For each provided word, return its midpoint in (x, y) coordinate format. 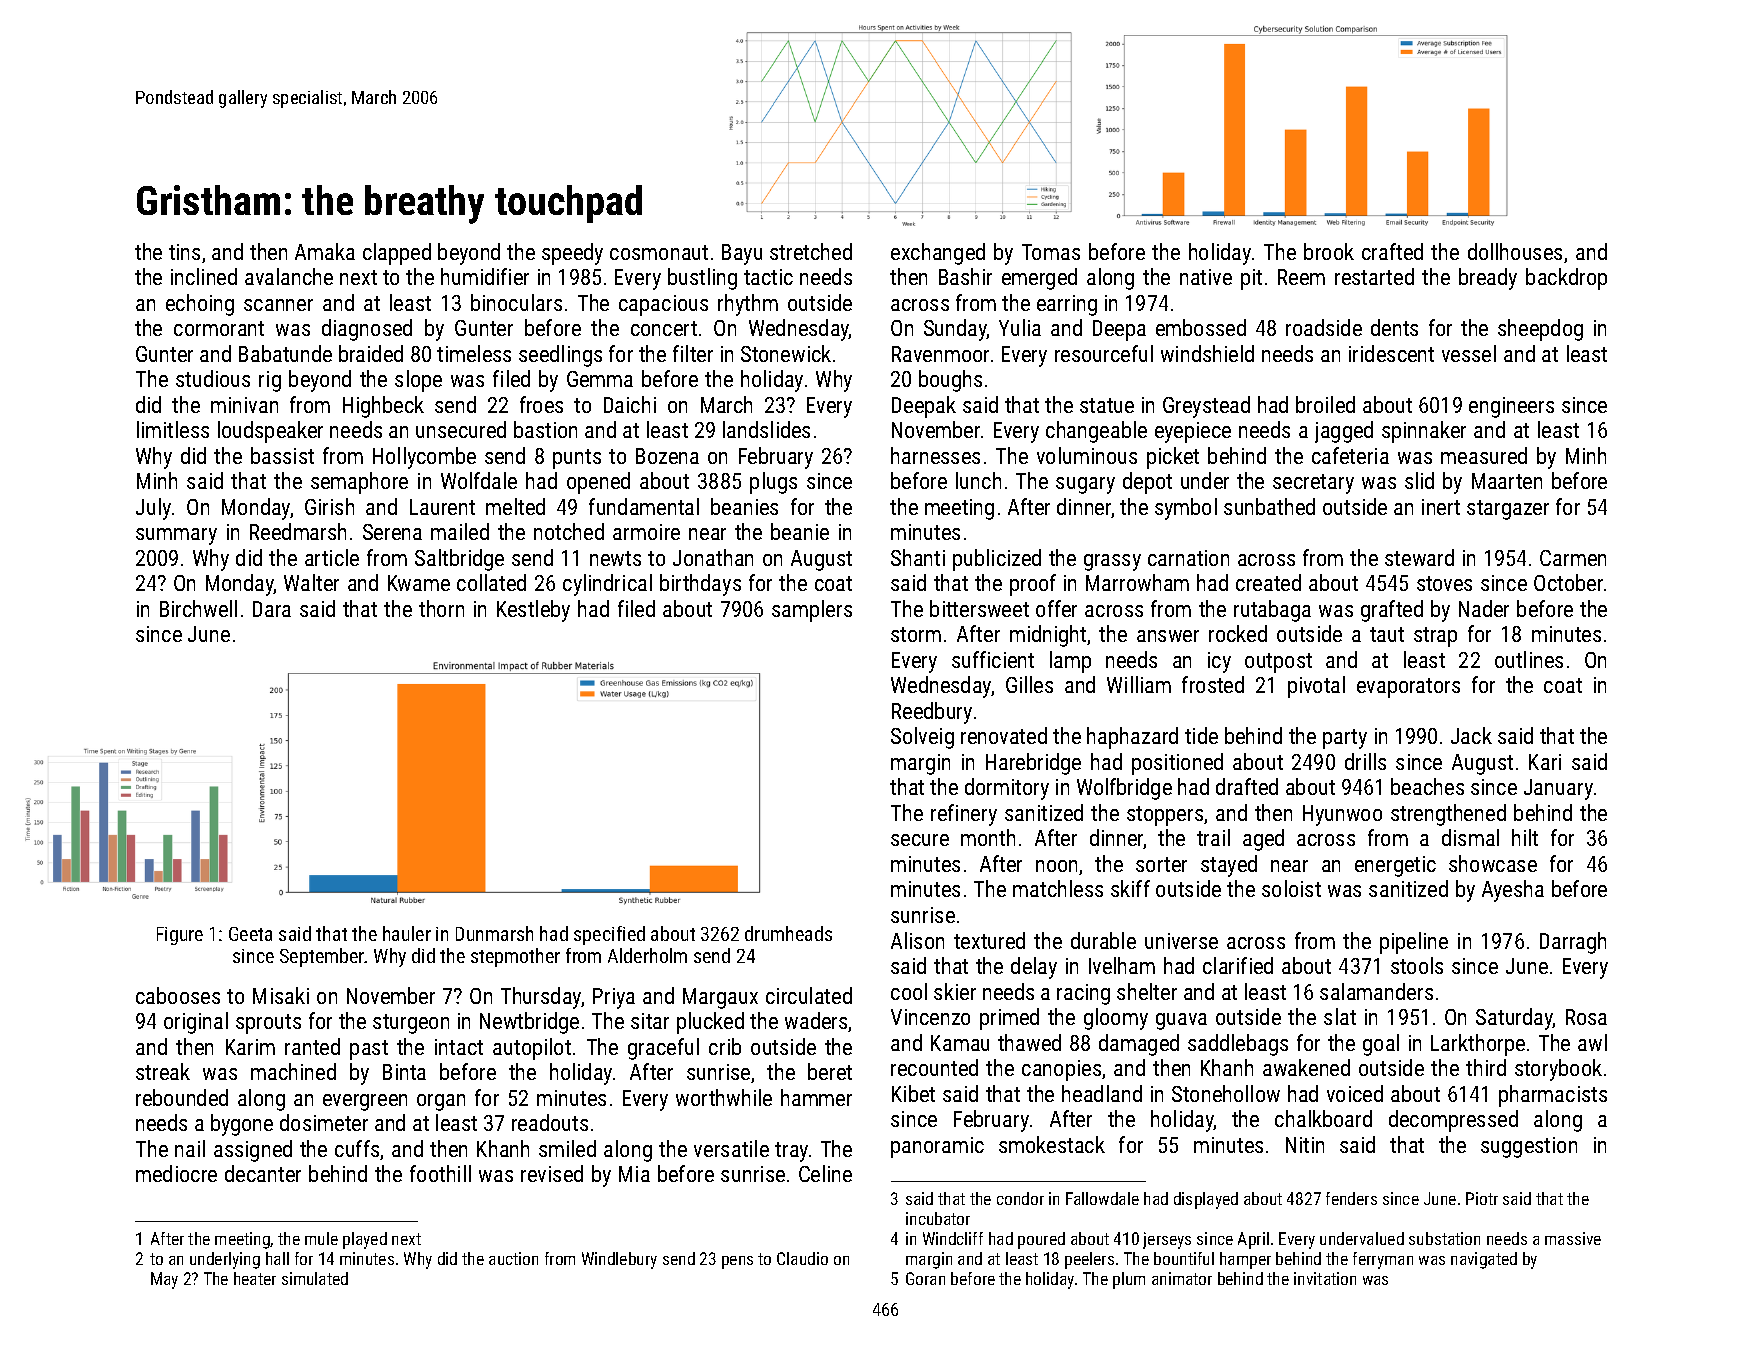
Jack (1471, 735)
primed (1009, 1019)
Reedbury (932, 713)
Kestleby (533, 611)
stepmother (515, 957)
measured (1484, 455)
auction (513, 1258)
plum (1129, 1280)
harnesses (935, 455)
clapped (397, 254)
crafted (1392, 251)
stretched (811, 251)
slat (1340, 1016)
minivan (244, 405)
